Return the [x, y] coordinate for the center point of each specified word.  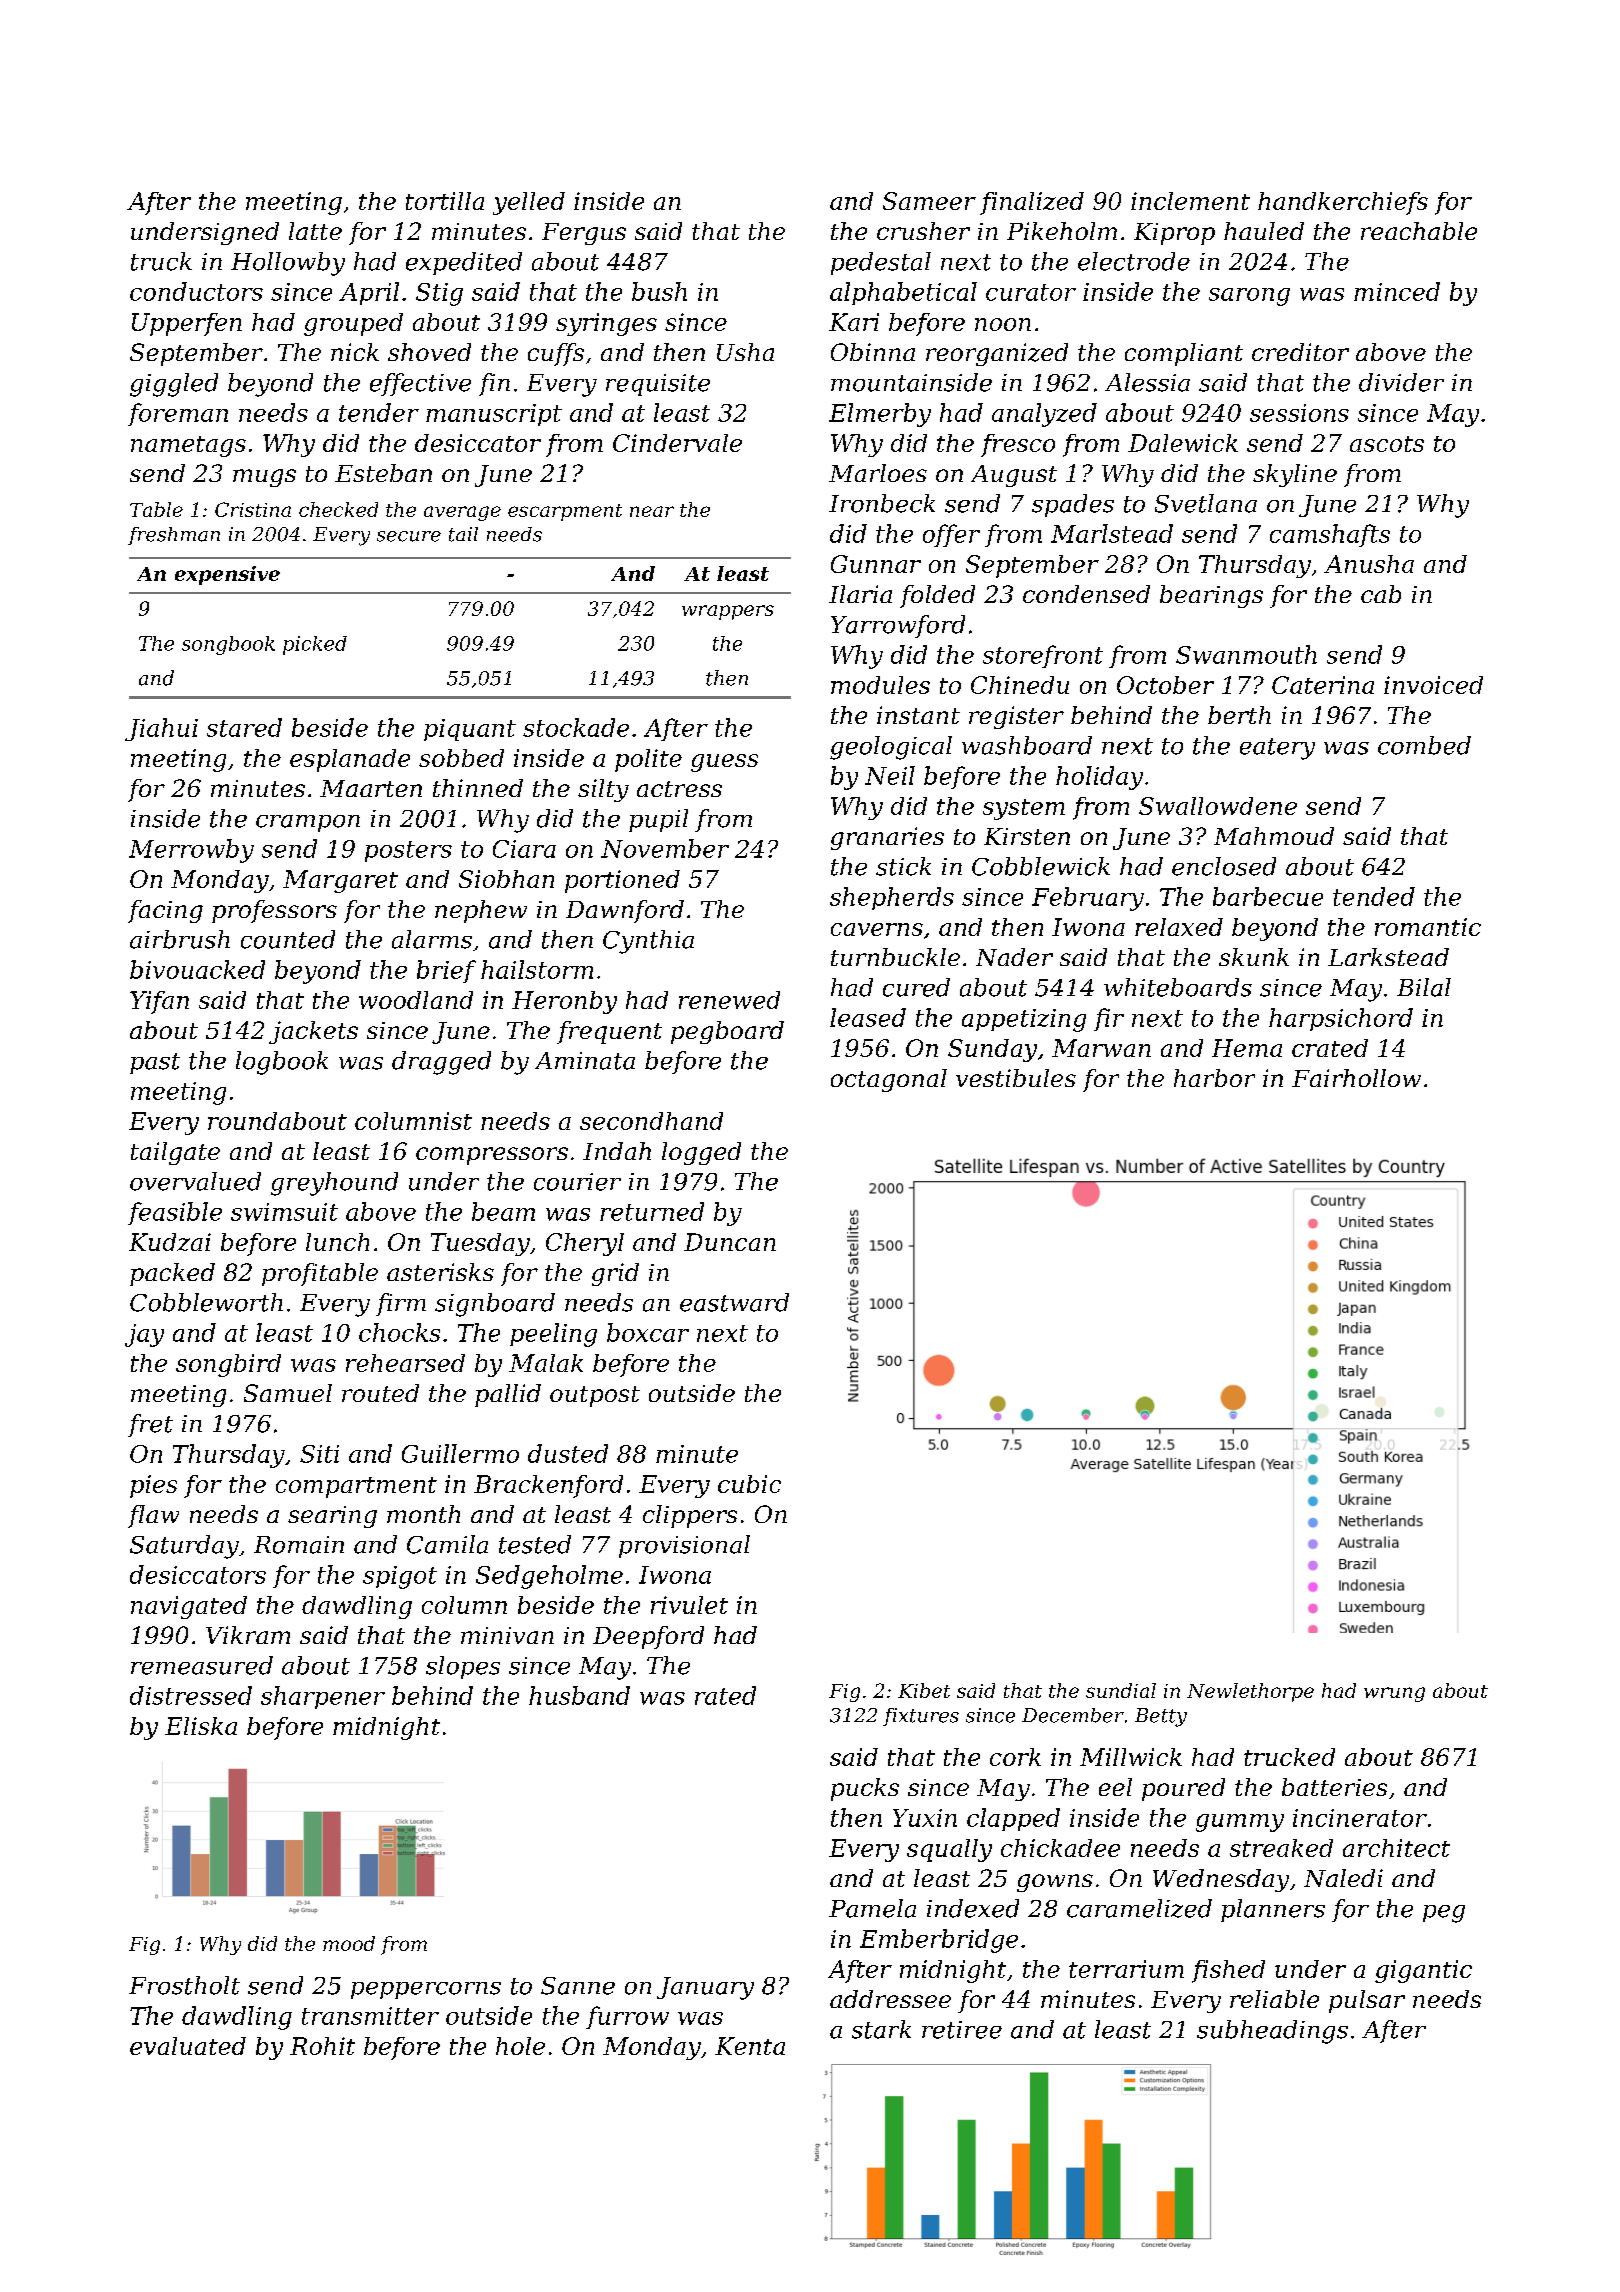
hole [520, 2046]
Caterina [1323, 685]
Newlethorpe [1250, 1692]
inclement [1190, 201]
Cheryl [585, 1244]
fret [150, 1425]
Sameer [929, 201]
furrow [627, 2017]
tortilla [445, 201]
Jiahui [161, 729]
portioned [622, 881]
